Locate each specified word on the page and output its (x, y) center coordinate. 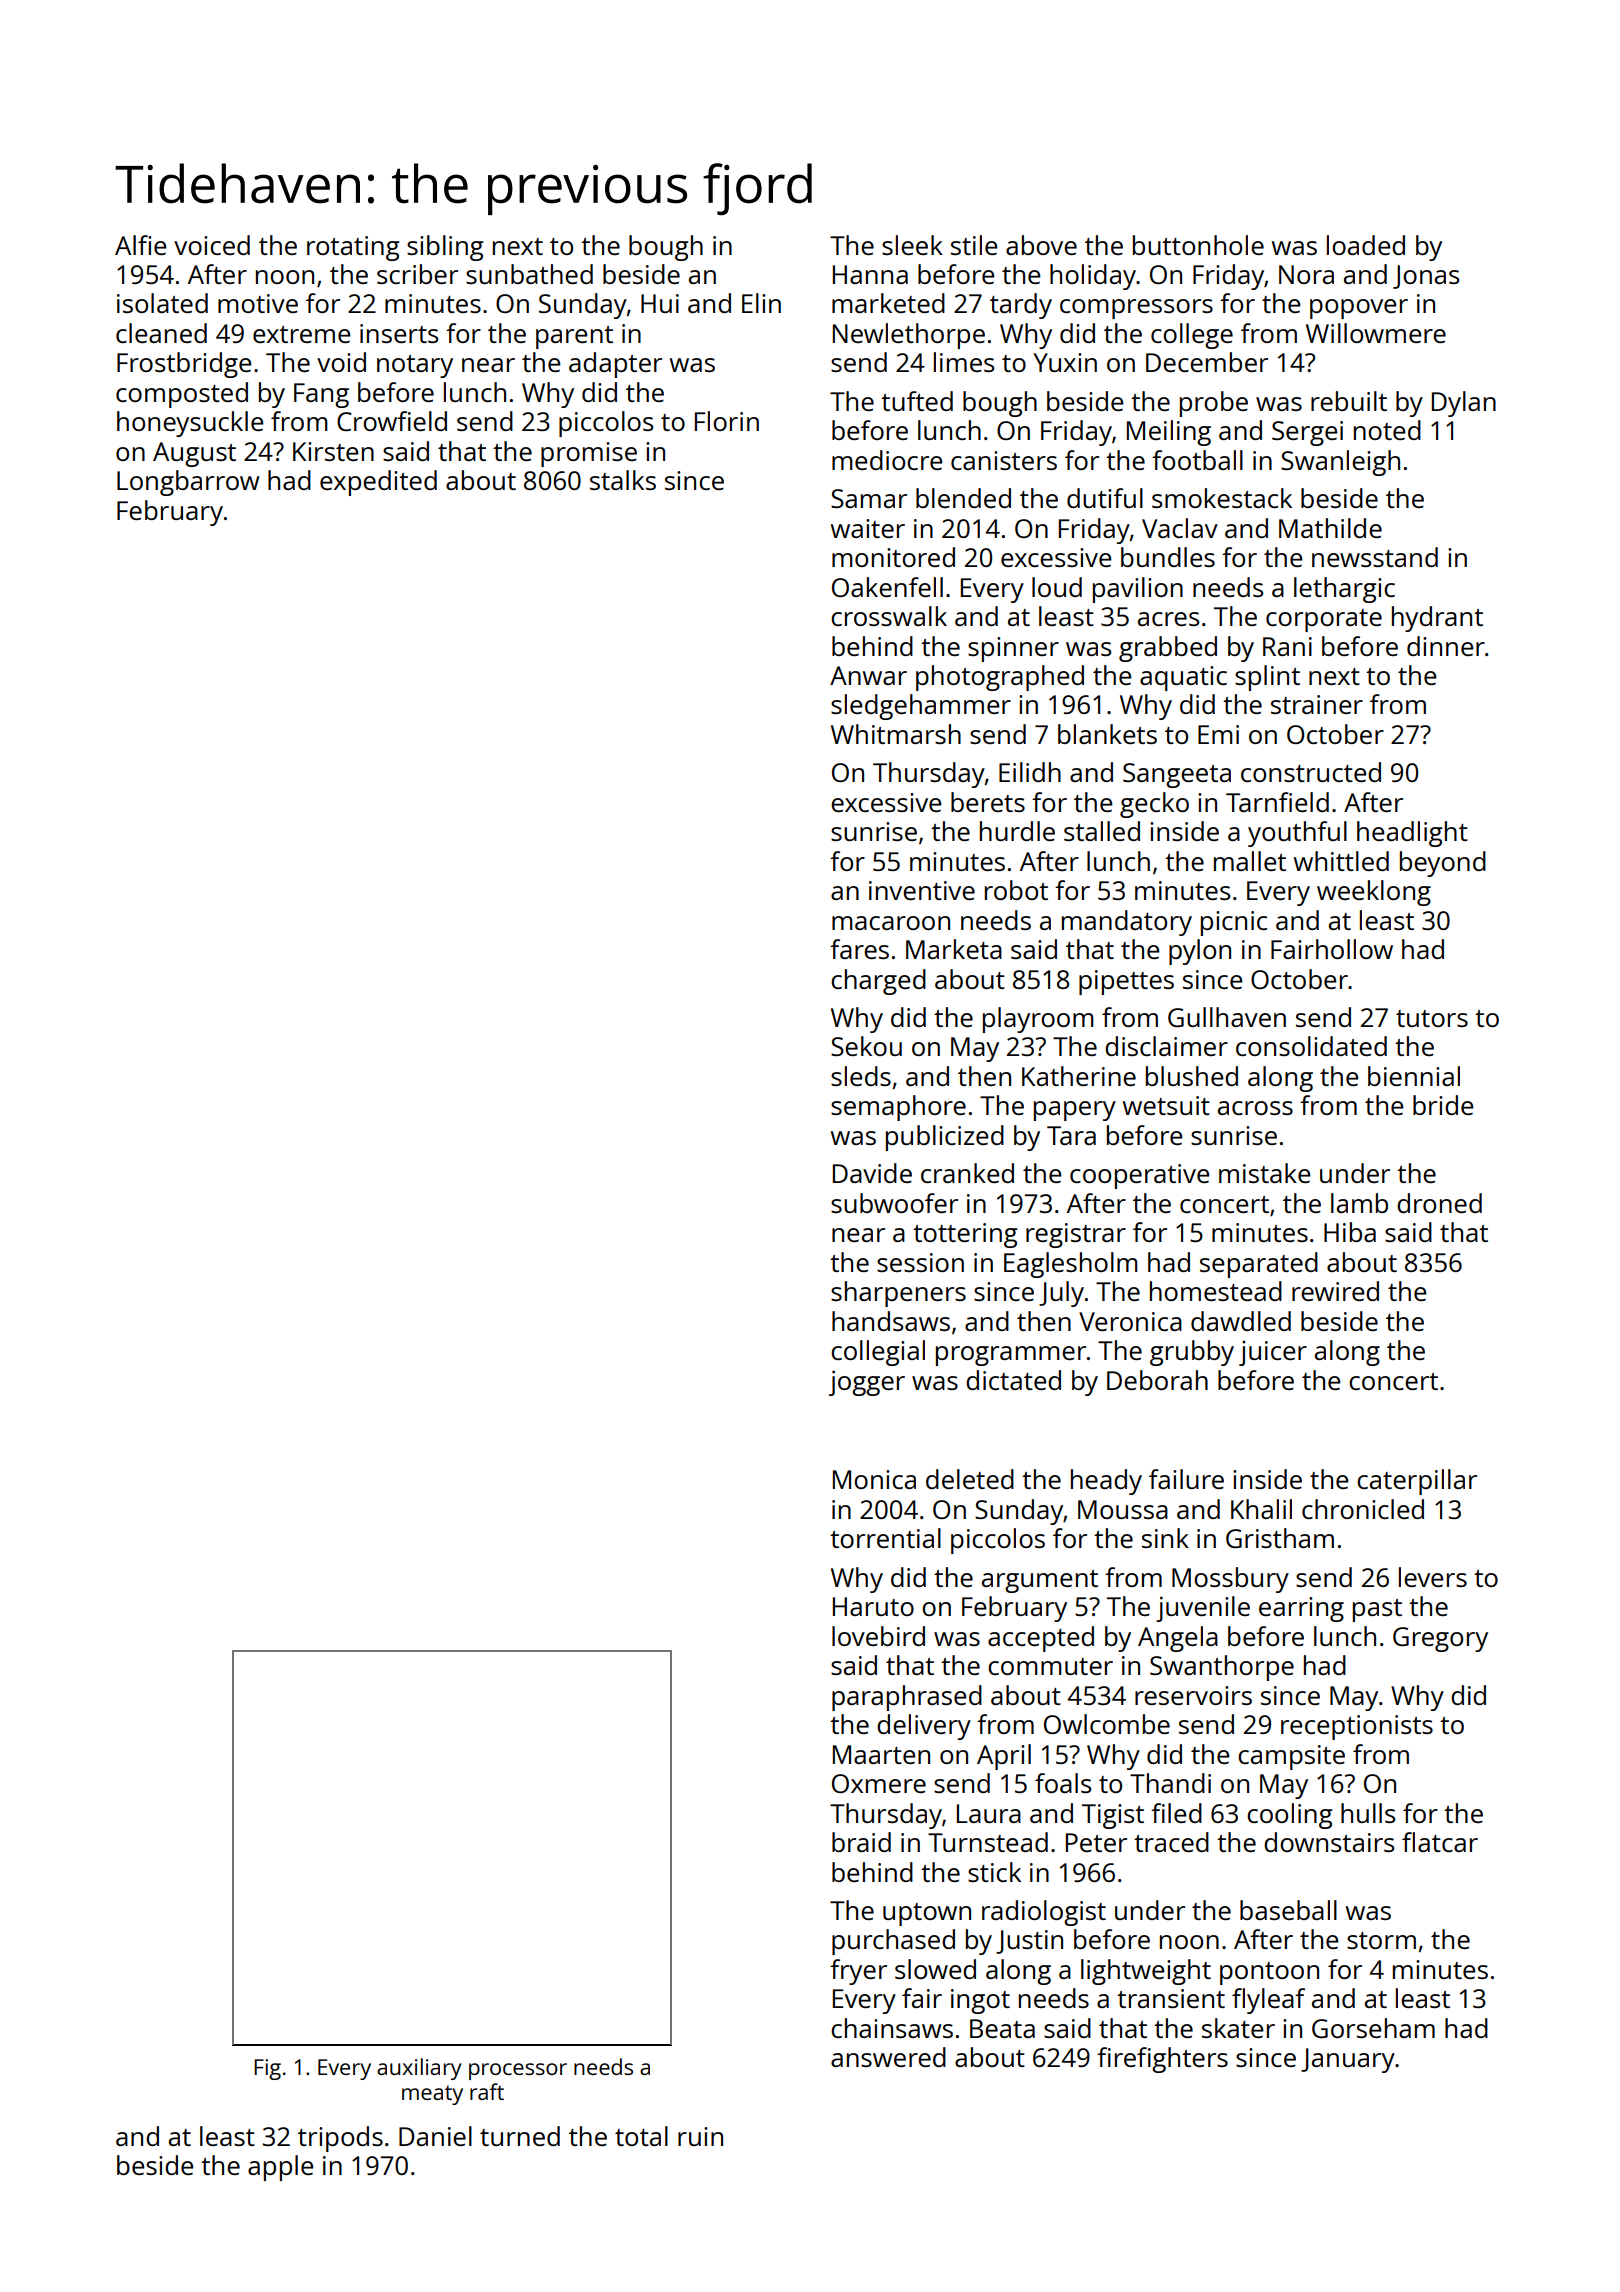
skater (1238, 2028)
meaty (432, 2095)
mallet (1250, 861)
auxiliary (419, 2069)
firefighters (1162, 2060)
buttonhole (1198, 245)
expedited (378, 483)
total (641, 2136)
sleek (912, 245)
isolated (162, 303)
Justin (1029, 1942)
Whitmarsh (896, 734)
